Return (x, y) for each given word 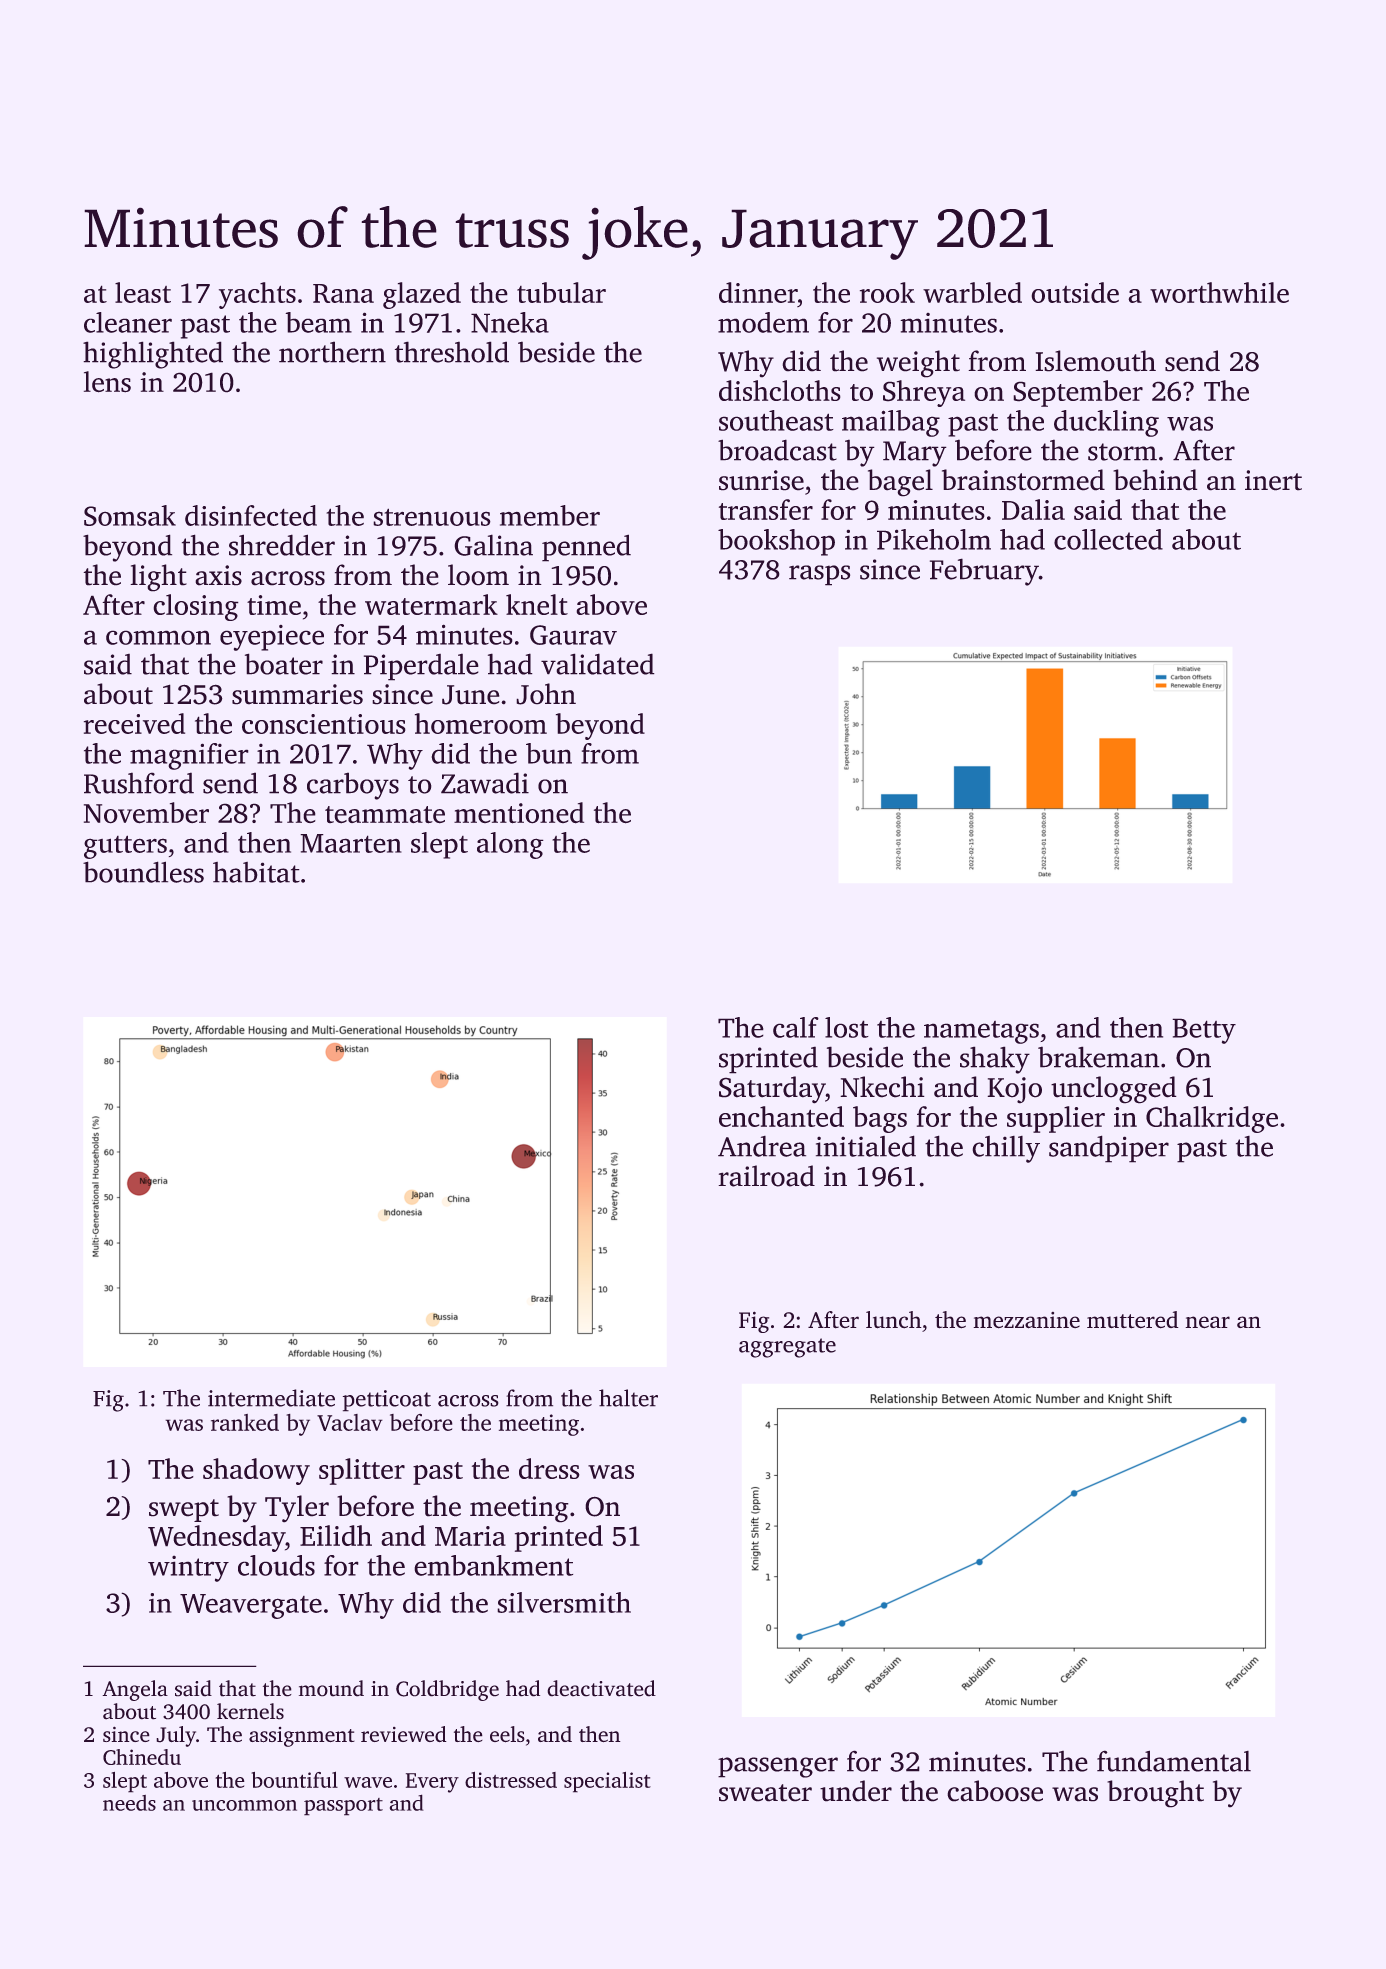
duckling (1106, 423)
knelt (537, 604)
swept (184, 1510)
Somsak (130, 515)
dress (549, 1468)
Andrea (762, 1146)
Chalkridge (1212, 1119)
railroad (766, 1176)
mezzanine (1026, 1320)
